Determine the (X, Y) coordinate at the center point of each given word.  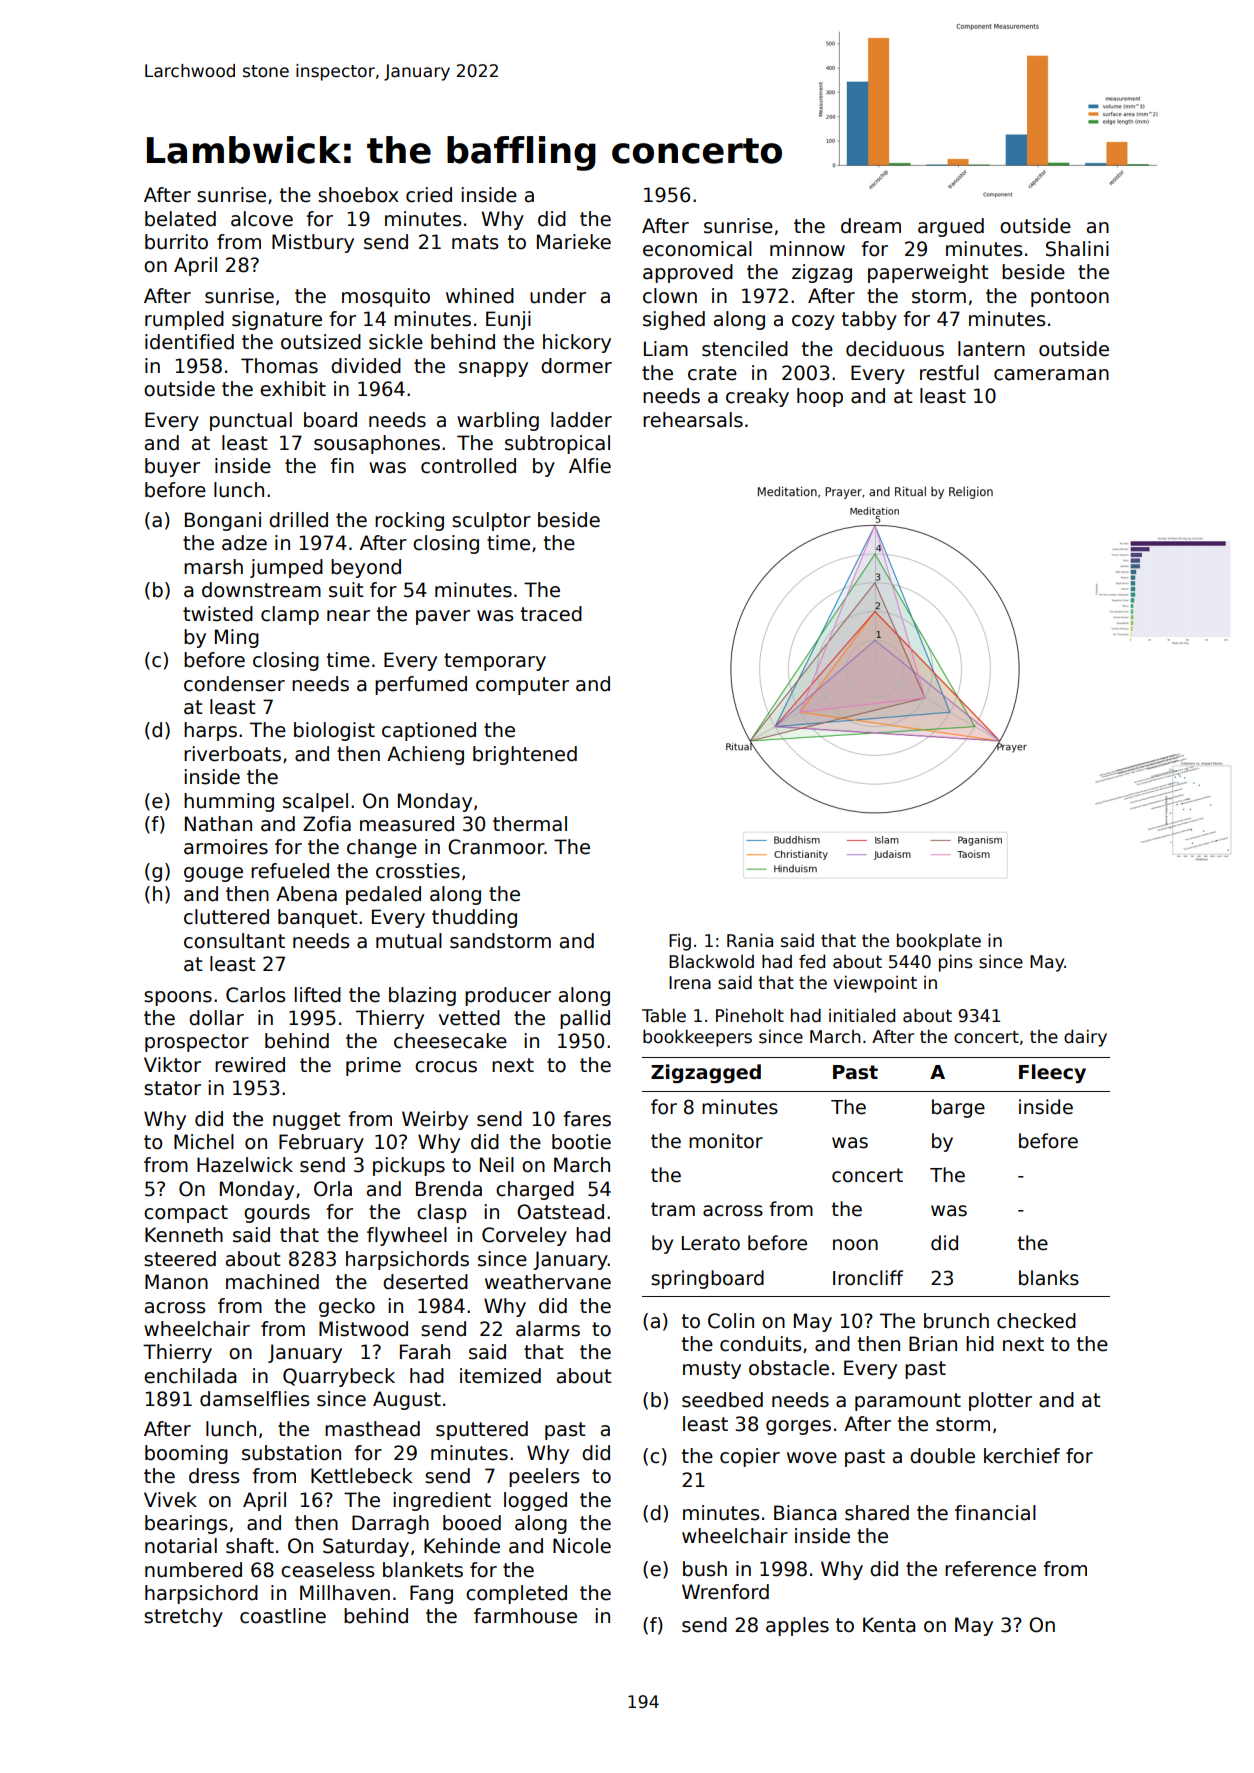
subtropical (557, 444)
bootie (581, 1142)
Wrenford (725, 1592)
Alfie (590, 466)
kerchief (1022, 1456)
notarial (181, 1546)
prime (373, 1066)
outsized (321, 342)
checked (1036, 1321)
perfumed (421, 685)
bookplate (939, 942)
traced (551, 614)
